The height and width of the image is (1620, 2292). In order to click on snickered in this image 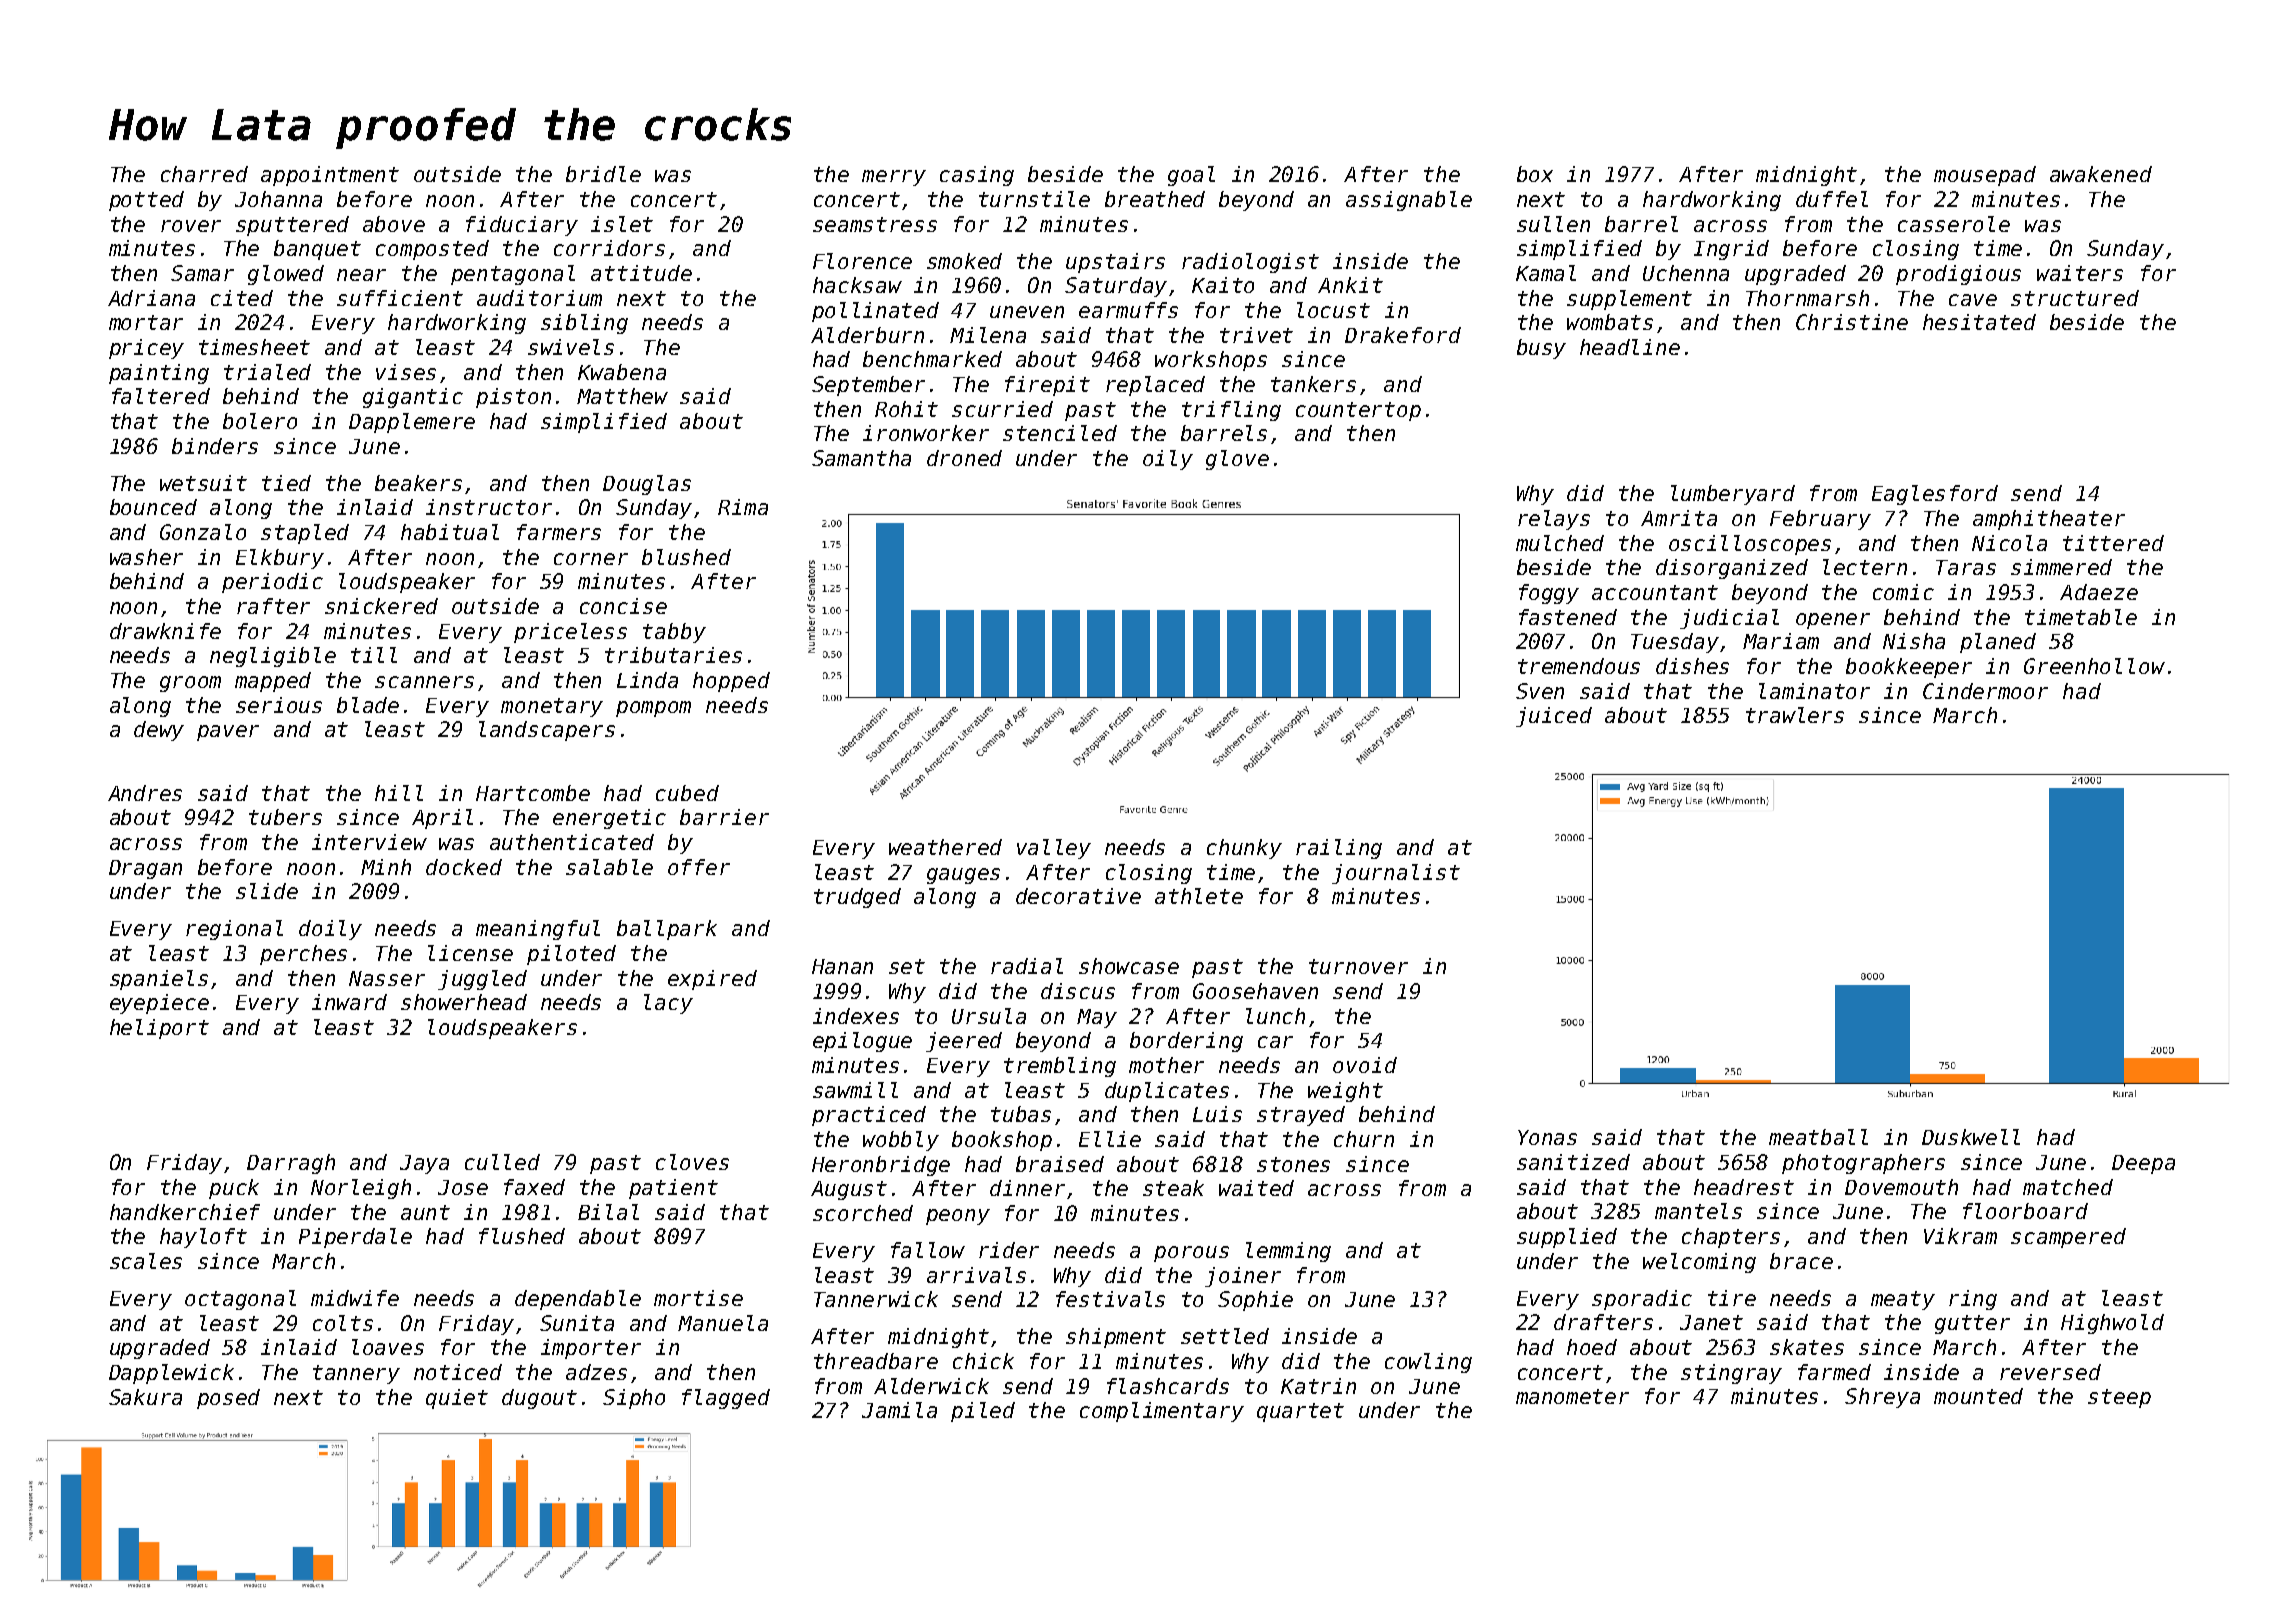, I will do `click(381, 606)`.
